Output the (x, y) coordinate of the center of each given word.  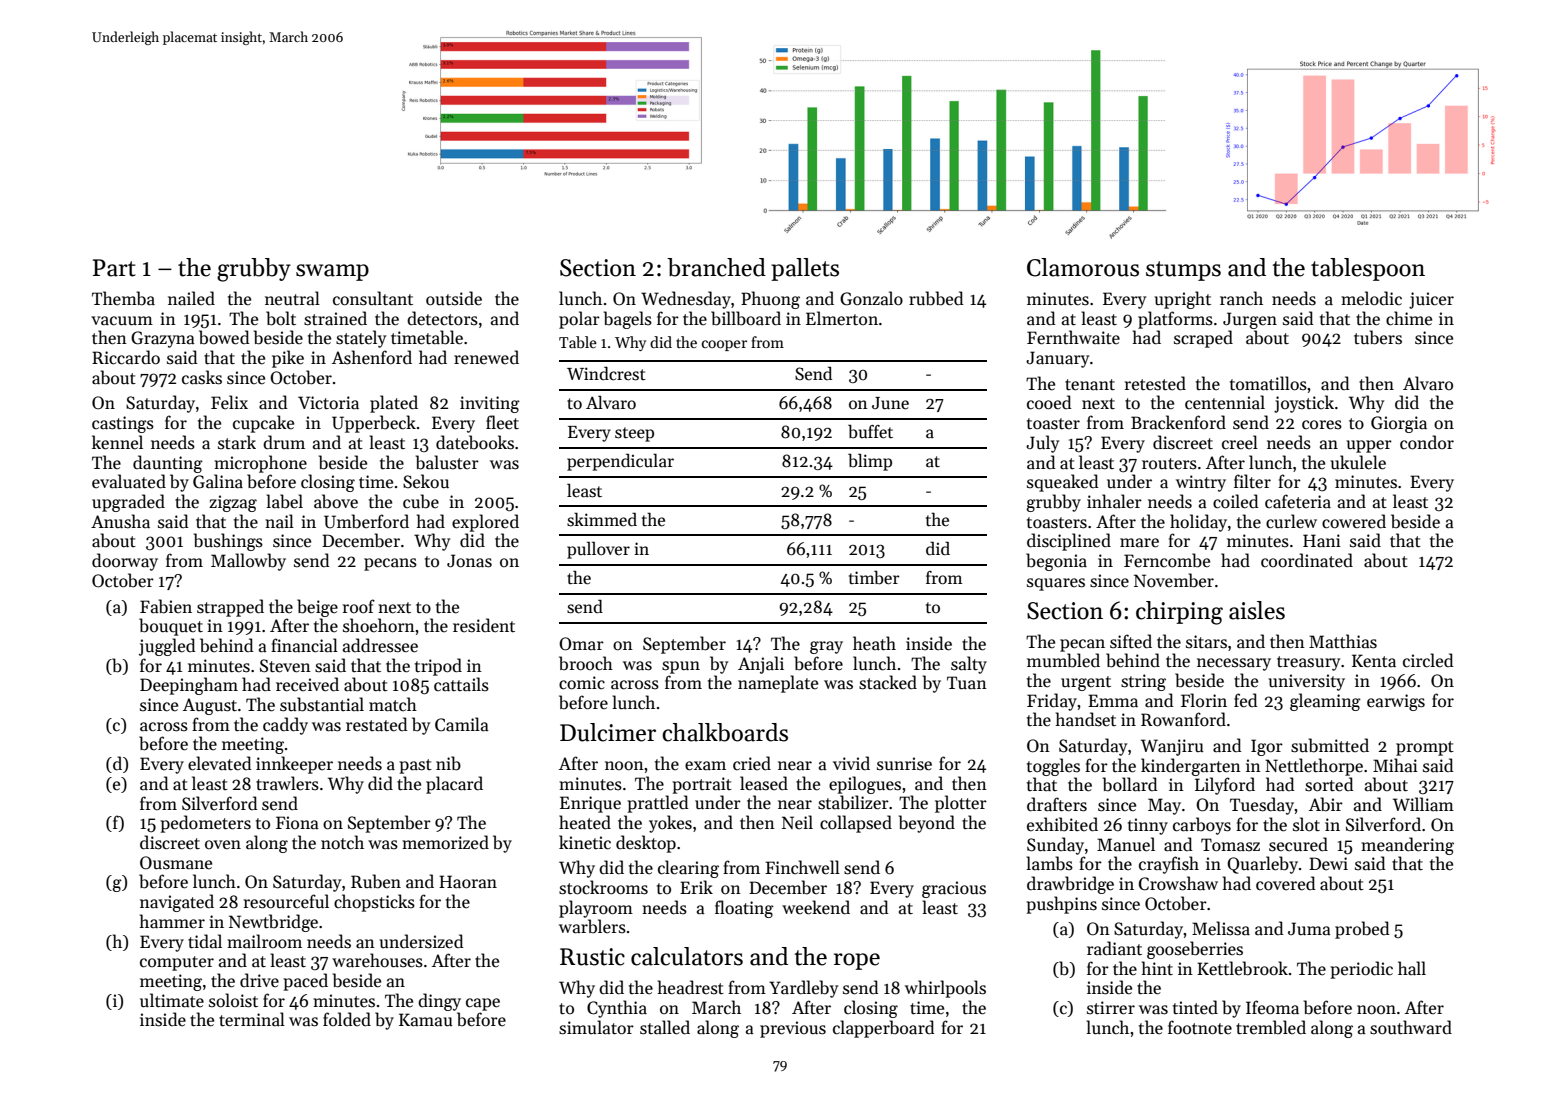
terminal (252, 1019)
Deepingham (189, 686)
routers (1169, 464)
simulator (596, 1027)
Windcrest (606, 373)
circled (1428, 660)
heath (874, 643)
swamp (332, 272)
